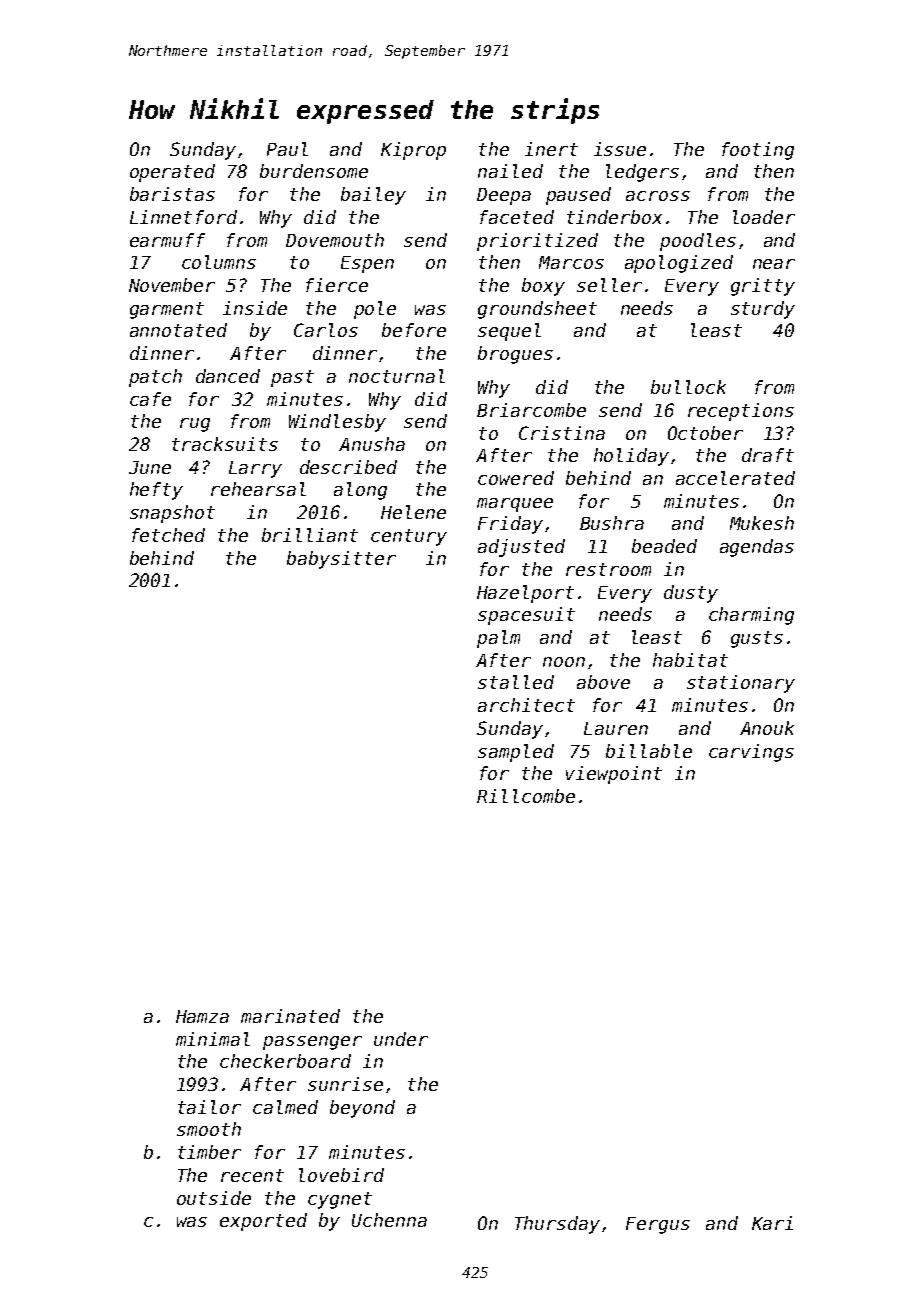  Describe the element at coordinates (768, 455) in the screenshot. I see `draft` at that location.
